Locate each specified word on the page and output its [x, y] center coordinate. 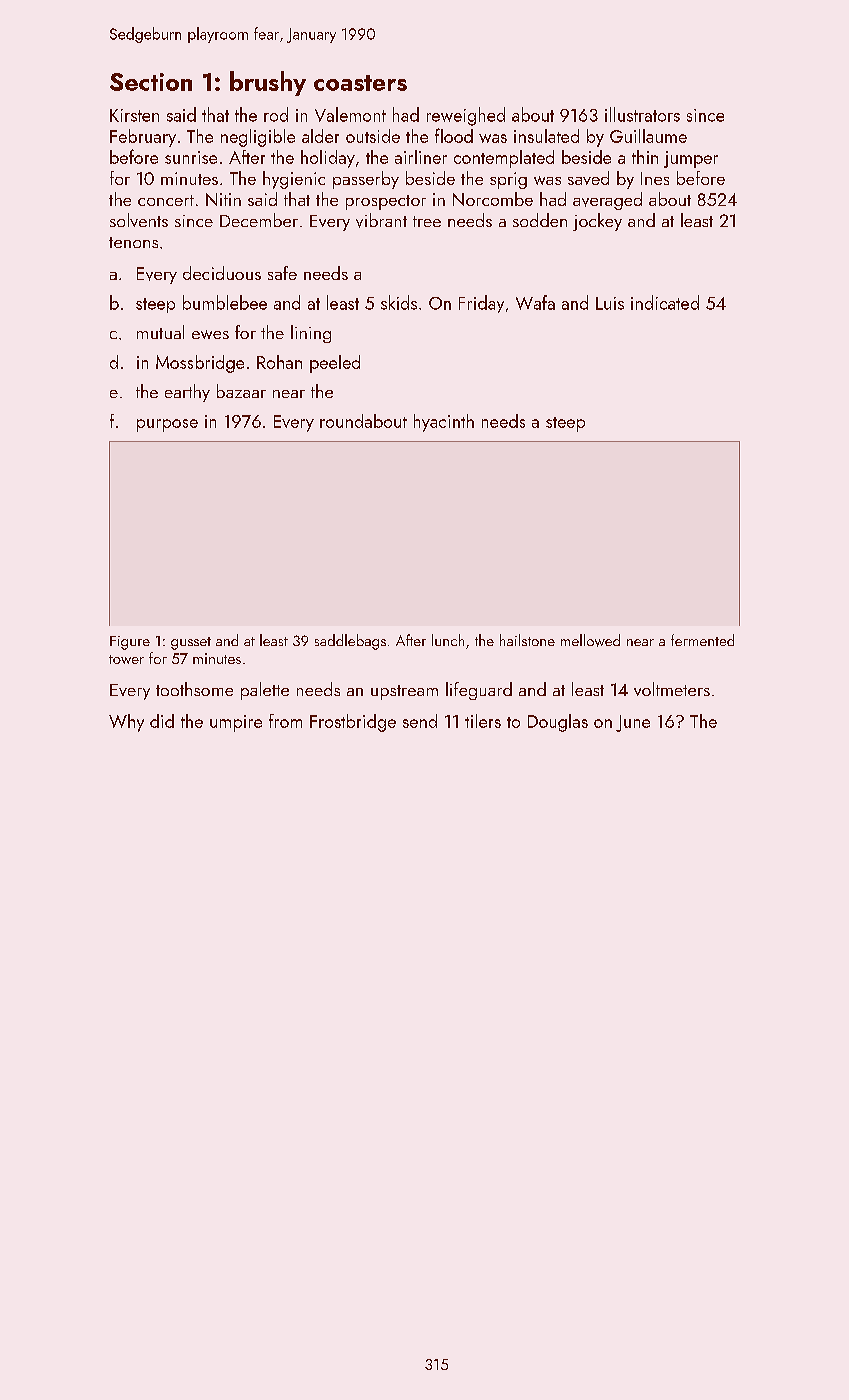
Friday [481, 304]
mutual [160, 332]
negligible [258, 138]
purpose [167, 425]
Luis [610, 303]
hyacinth [444, 423]
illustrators [642, 114]
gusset [191, 643]
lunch [448, 640]
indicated [665, 302]
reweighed [466, 116]
